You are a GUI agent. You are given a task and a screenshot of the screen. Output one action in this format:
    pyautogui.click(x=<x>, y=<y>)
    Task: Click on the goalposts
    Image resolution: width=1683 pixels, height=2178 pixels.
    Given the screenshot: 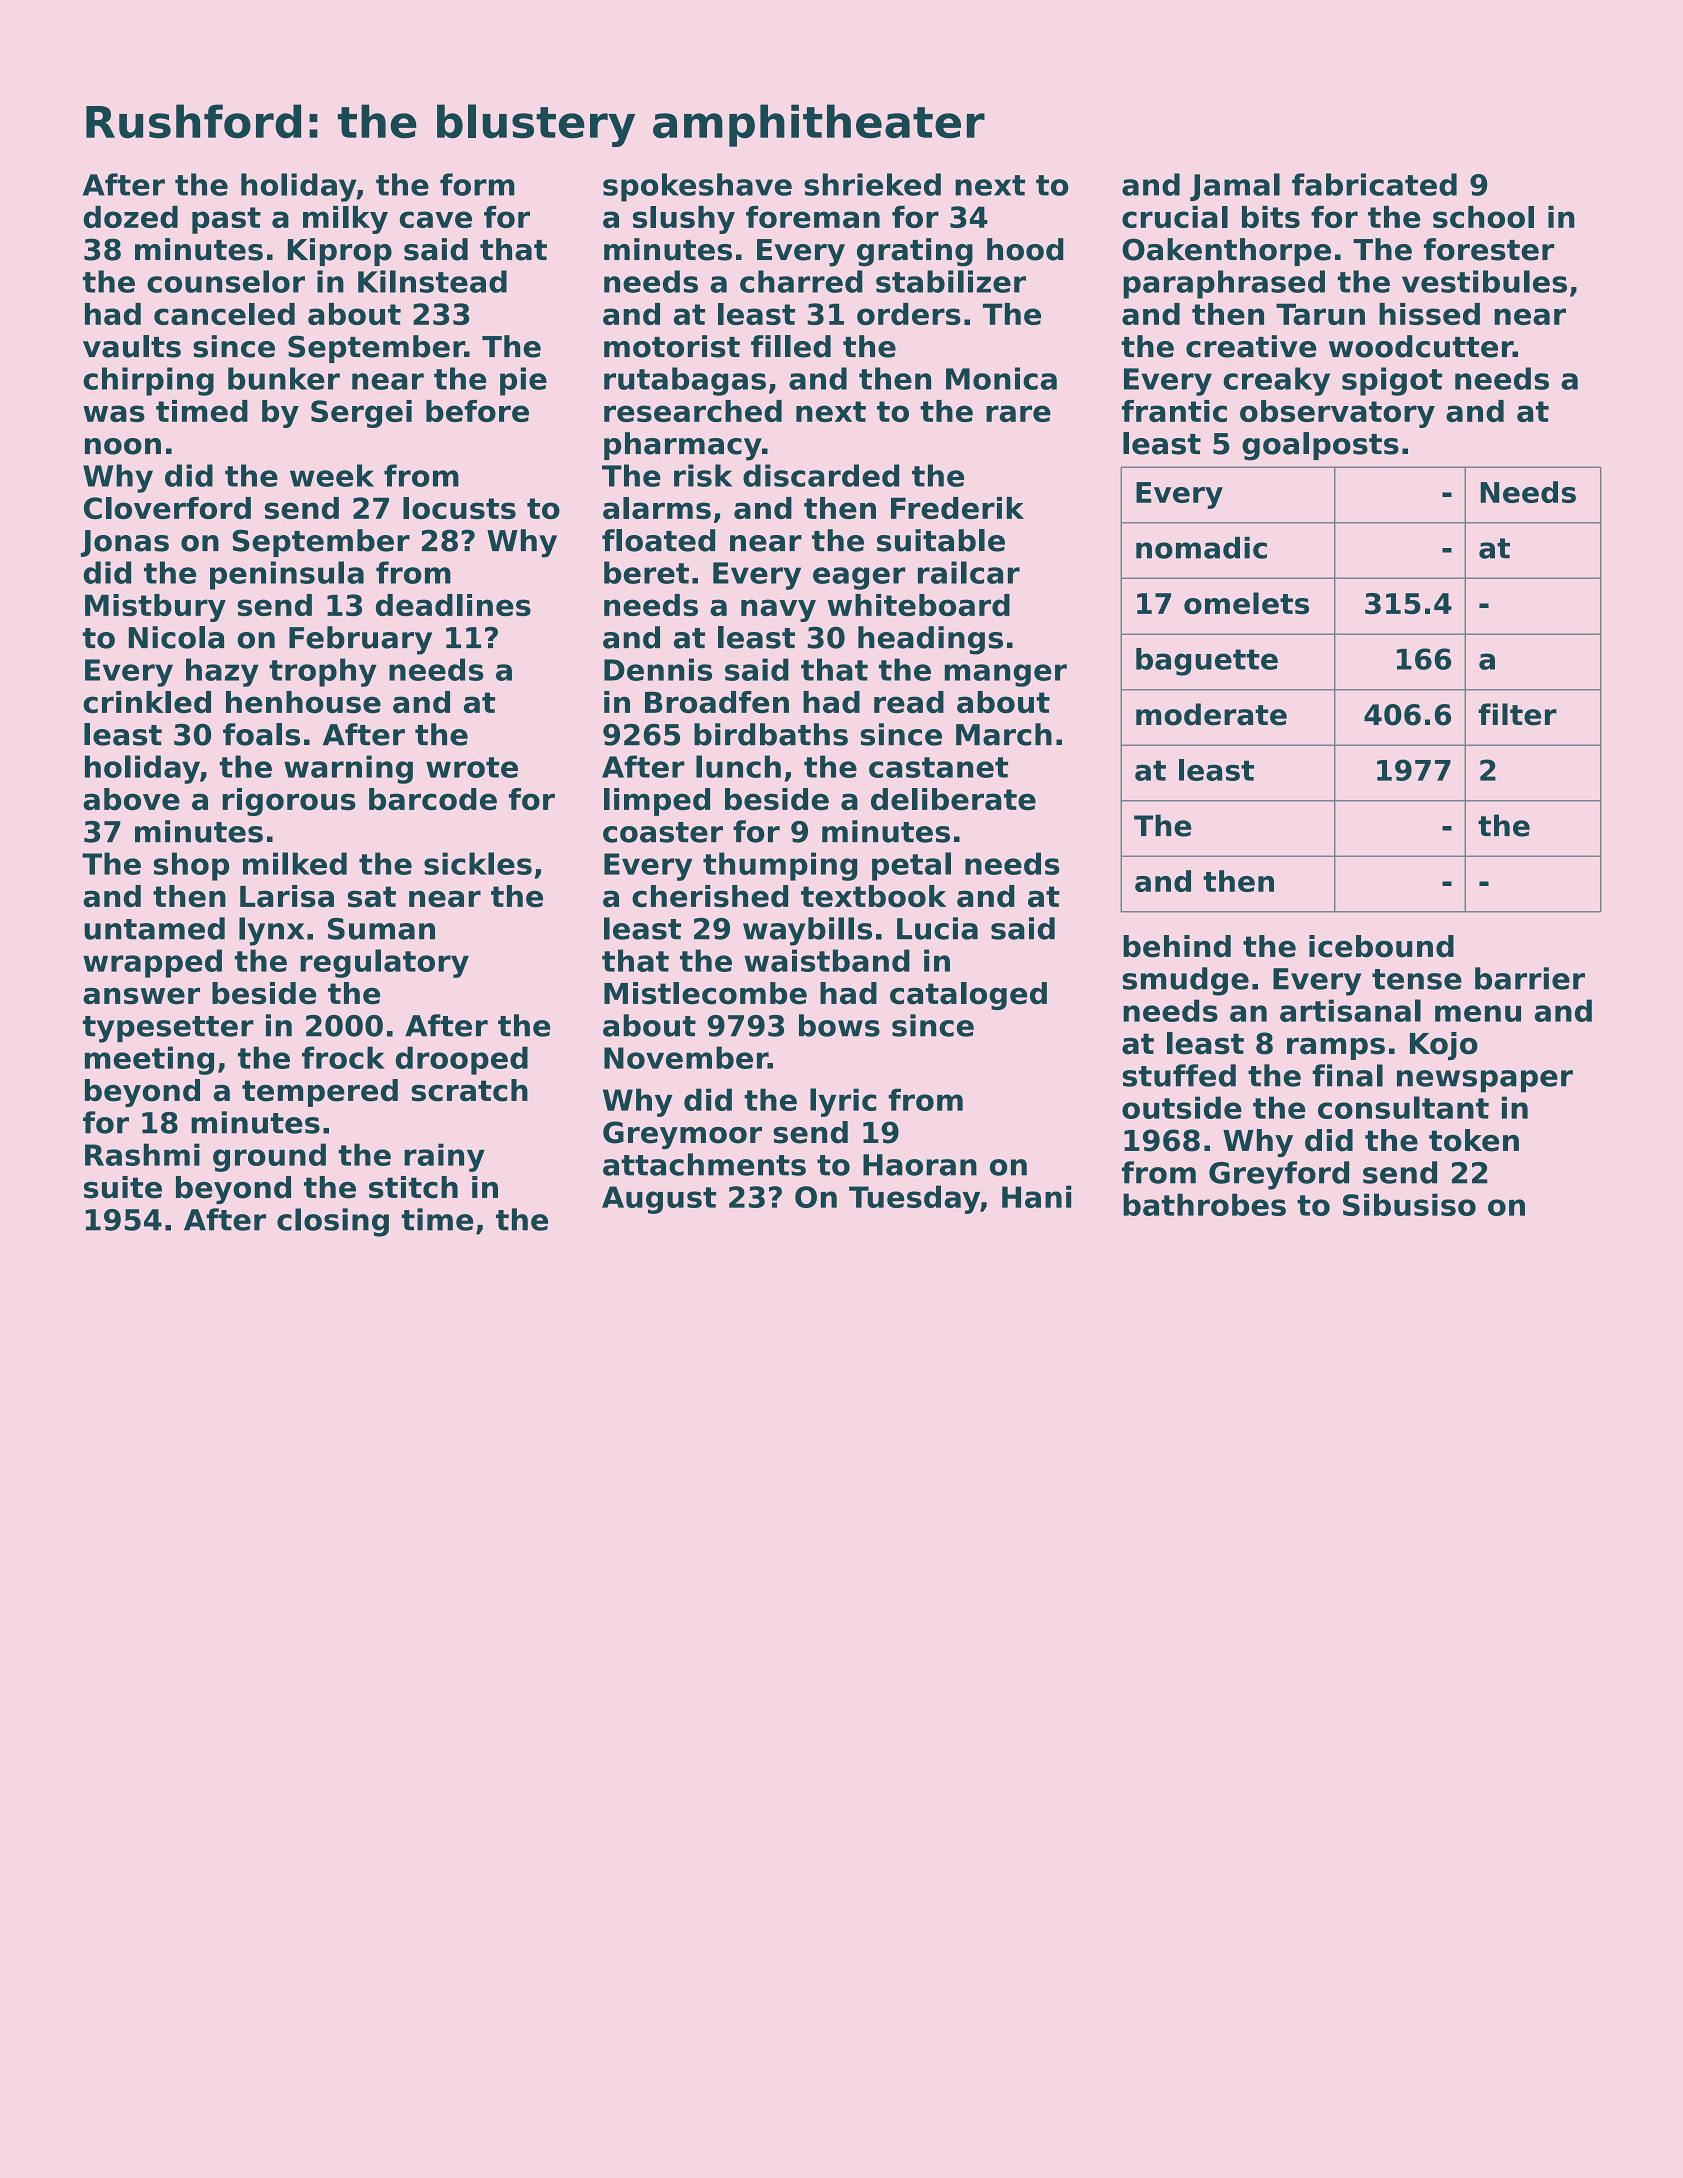 What is the action you would take?
    pyautogui.click(x=1320, y=446)
